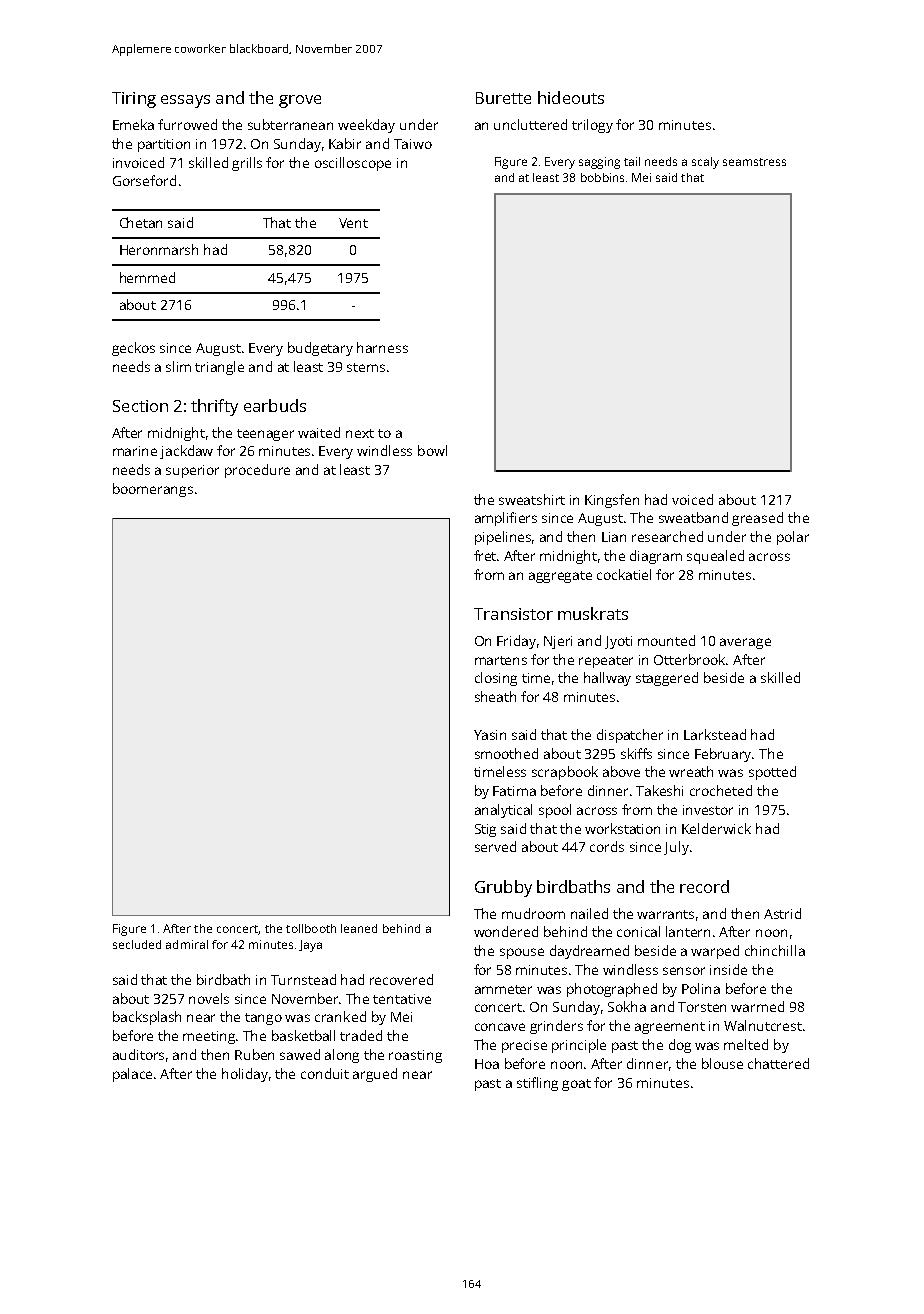 The height and width of the image is (1314, 924). I want to click on fret, so click(486, 555).
